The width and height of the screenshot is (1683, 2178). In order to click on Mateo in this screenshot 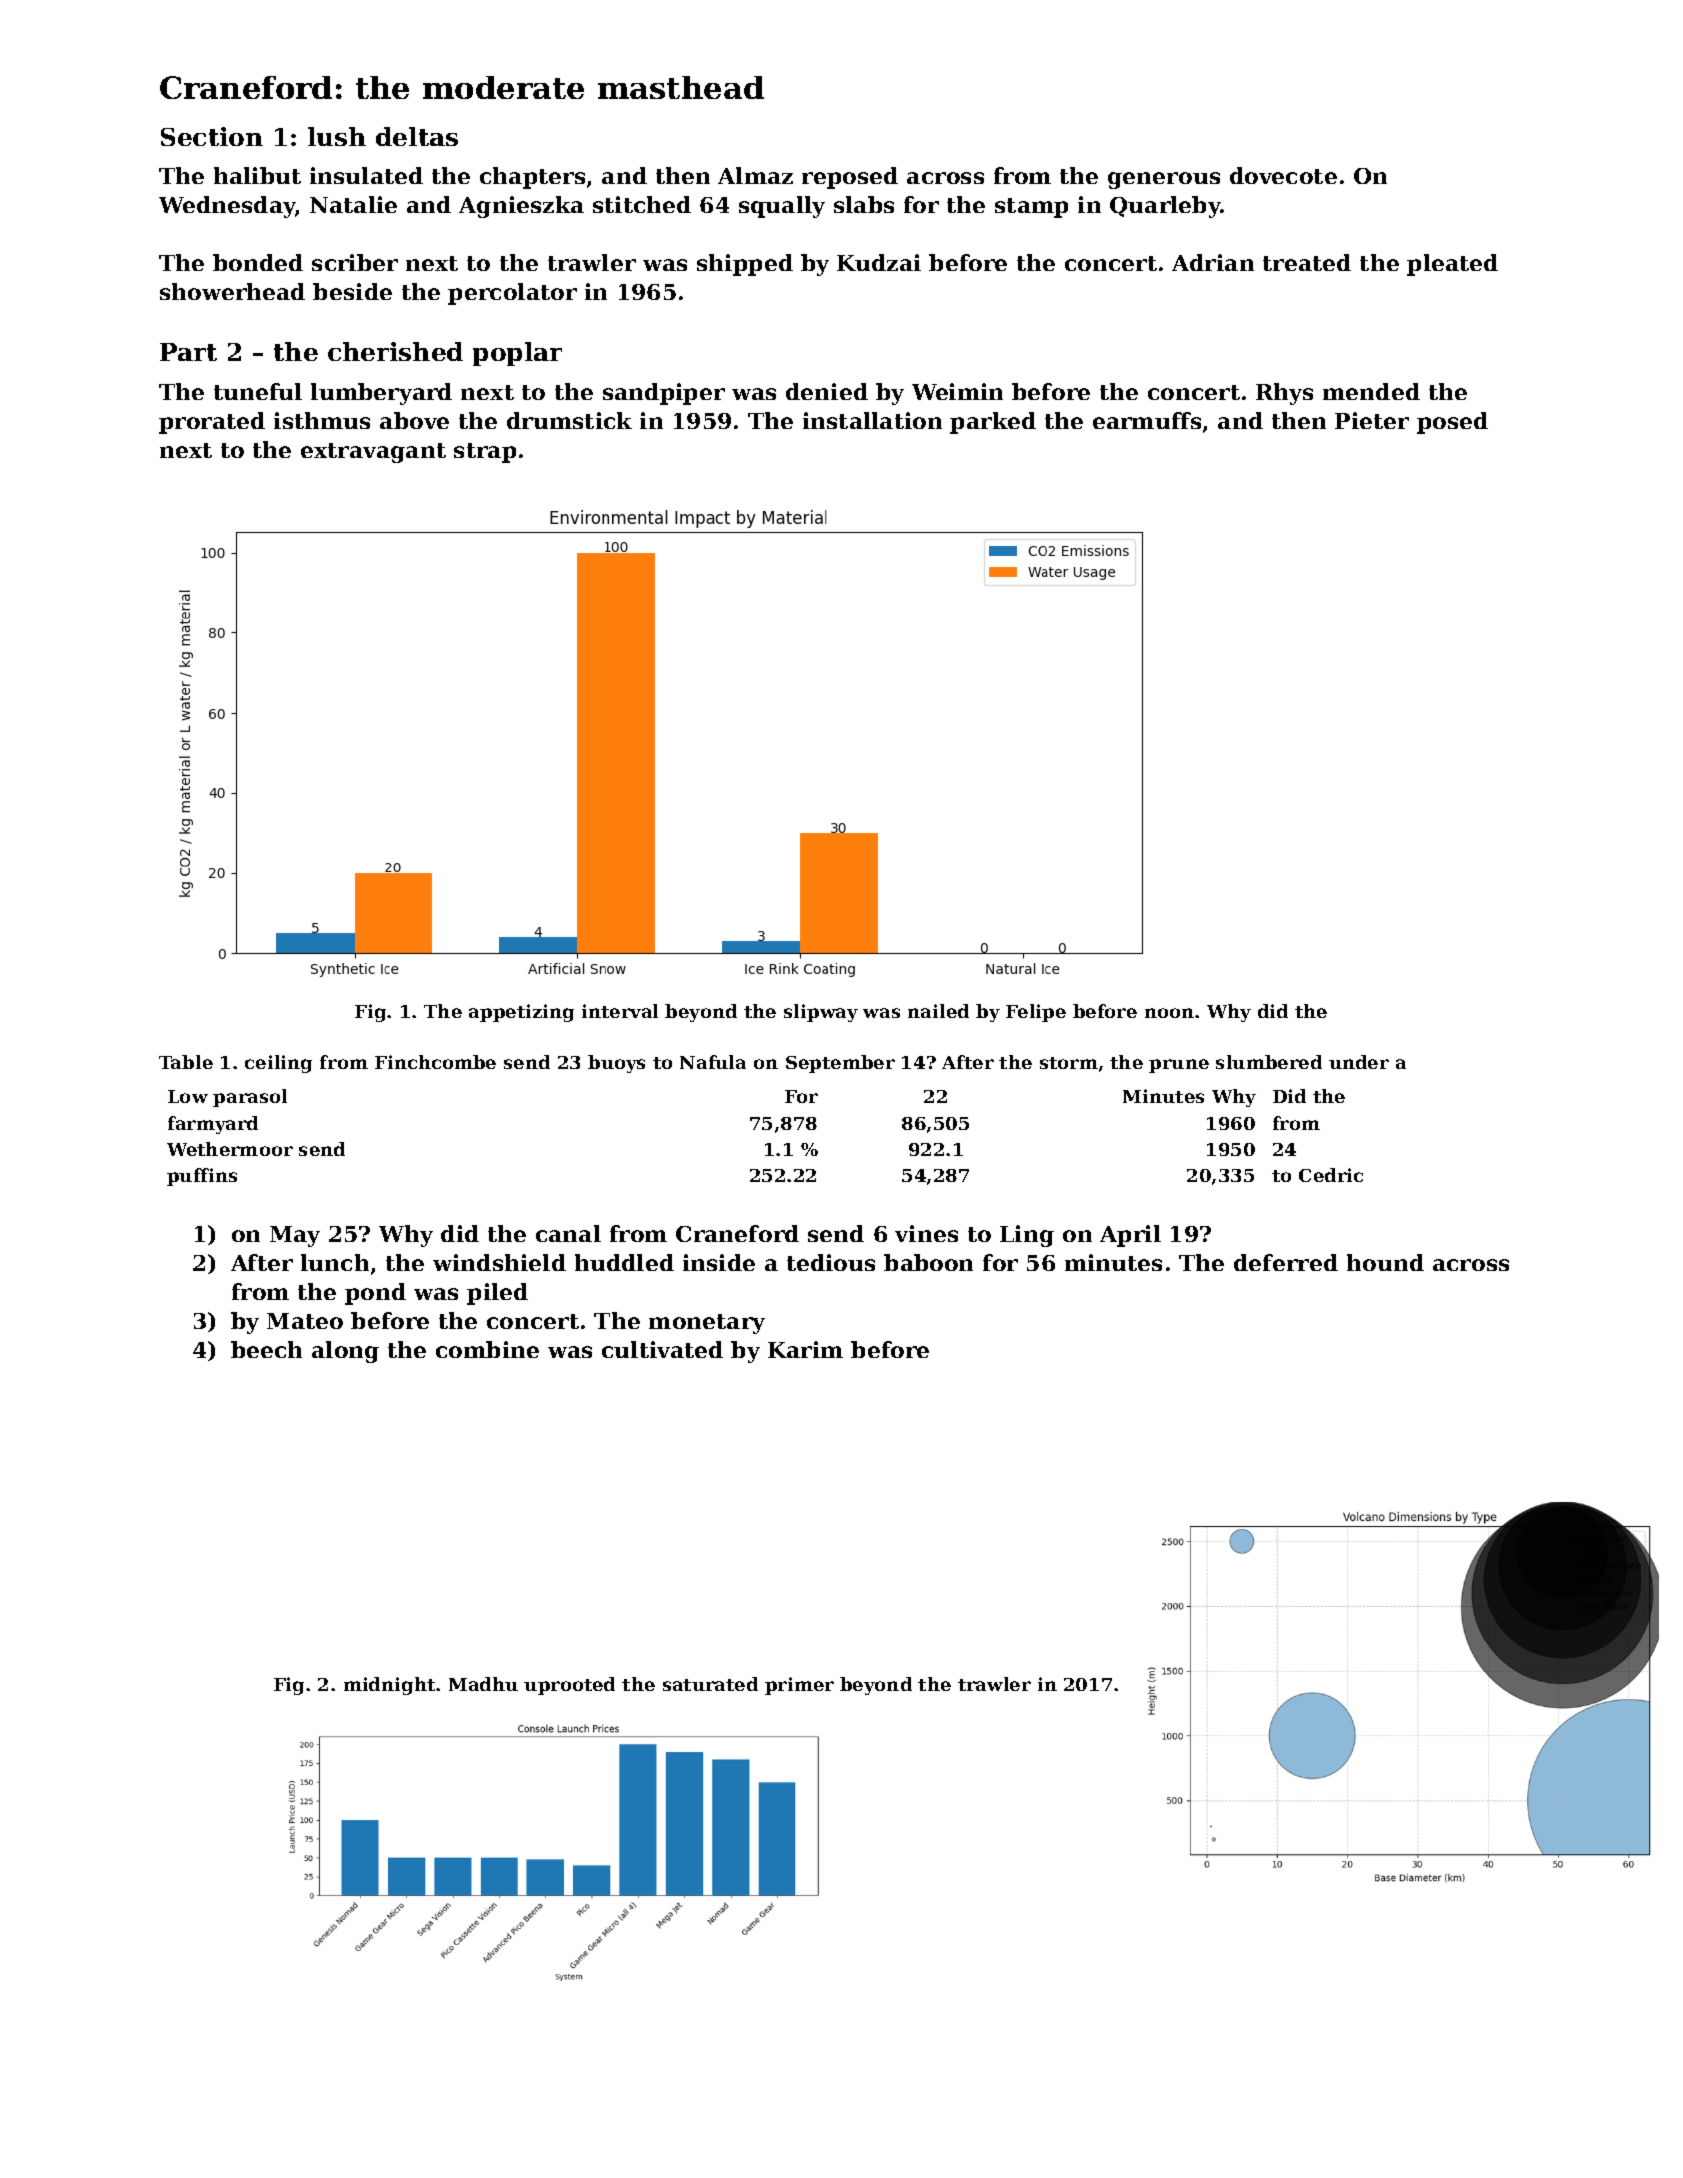, I will do `click(305, 1321)`.
